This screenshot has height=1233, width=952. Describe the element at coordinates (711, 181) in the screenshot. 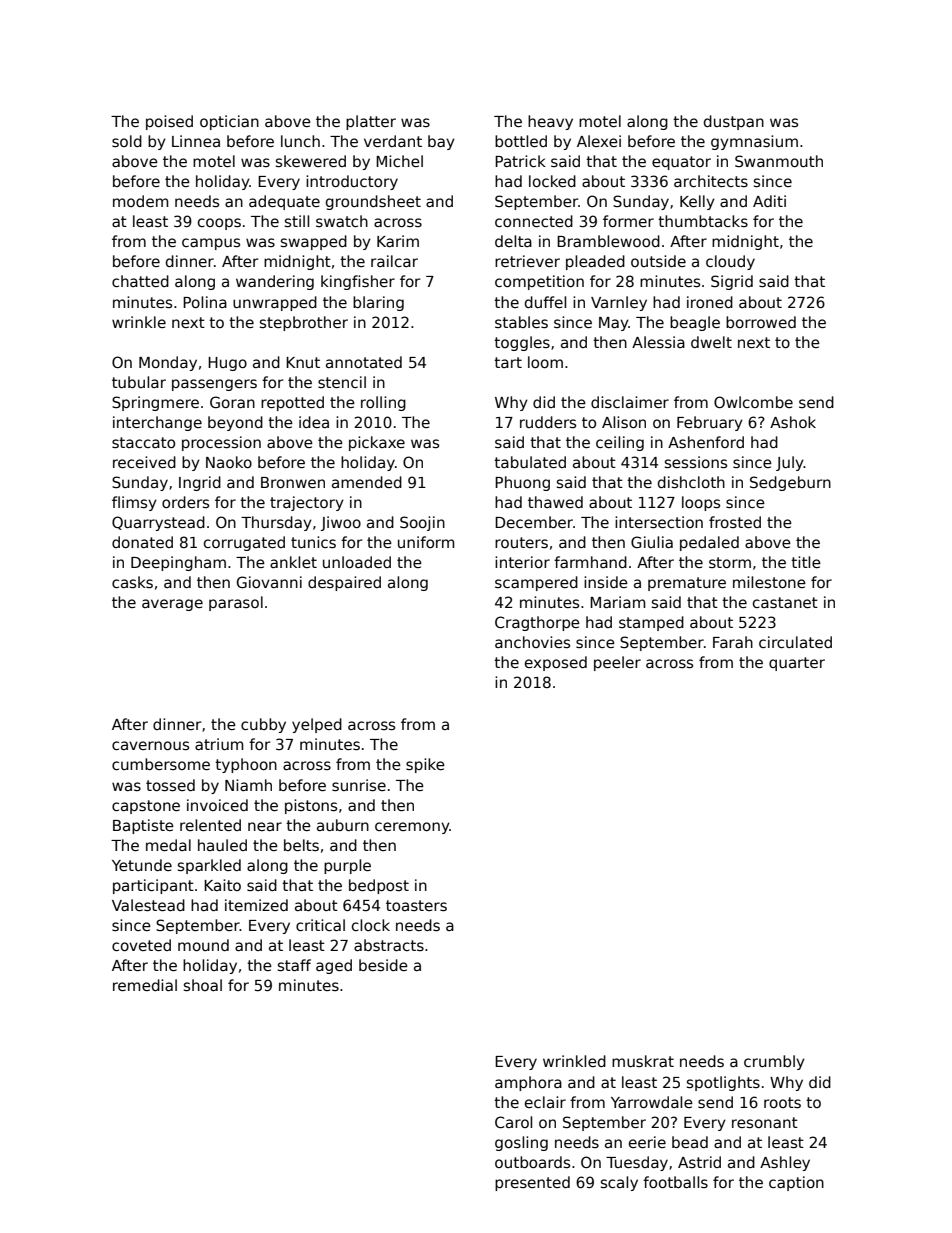

I see `architects` at that location.
